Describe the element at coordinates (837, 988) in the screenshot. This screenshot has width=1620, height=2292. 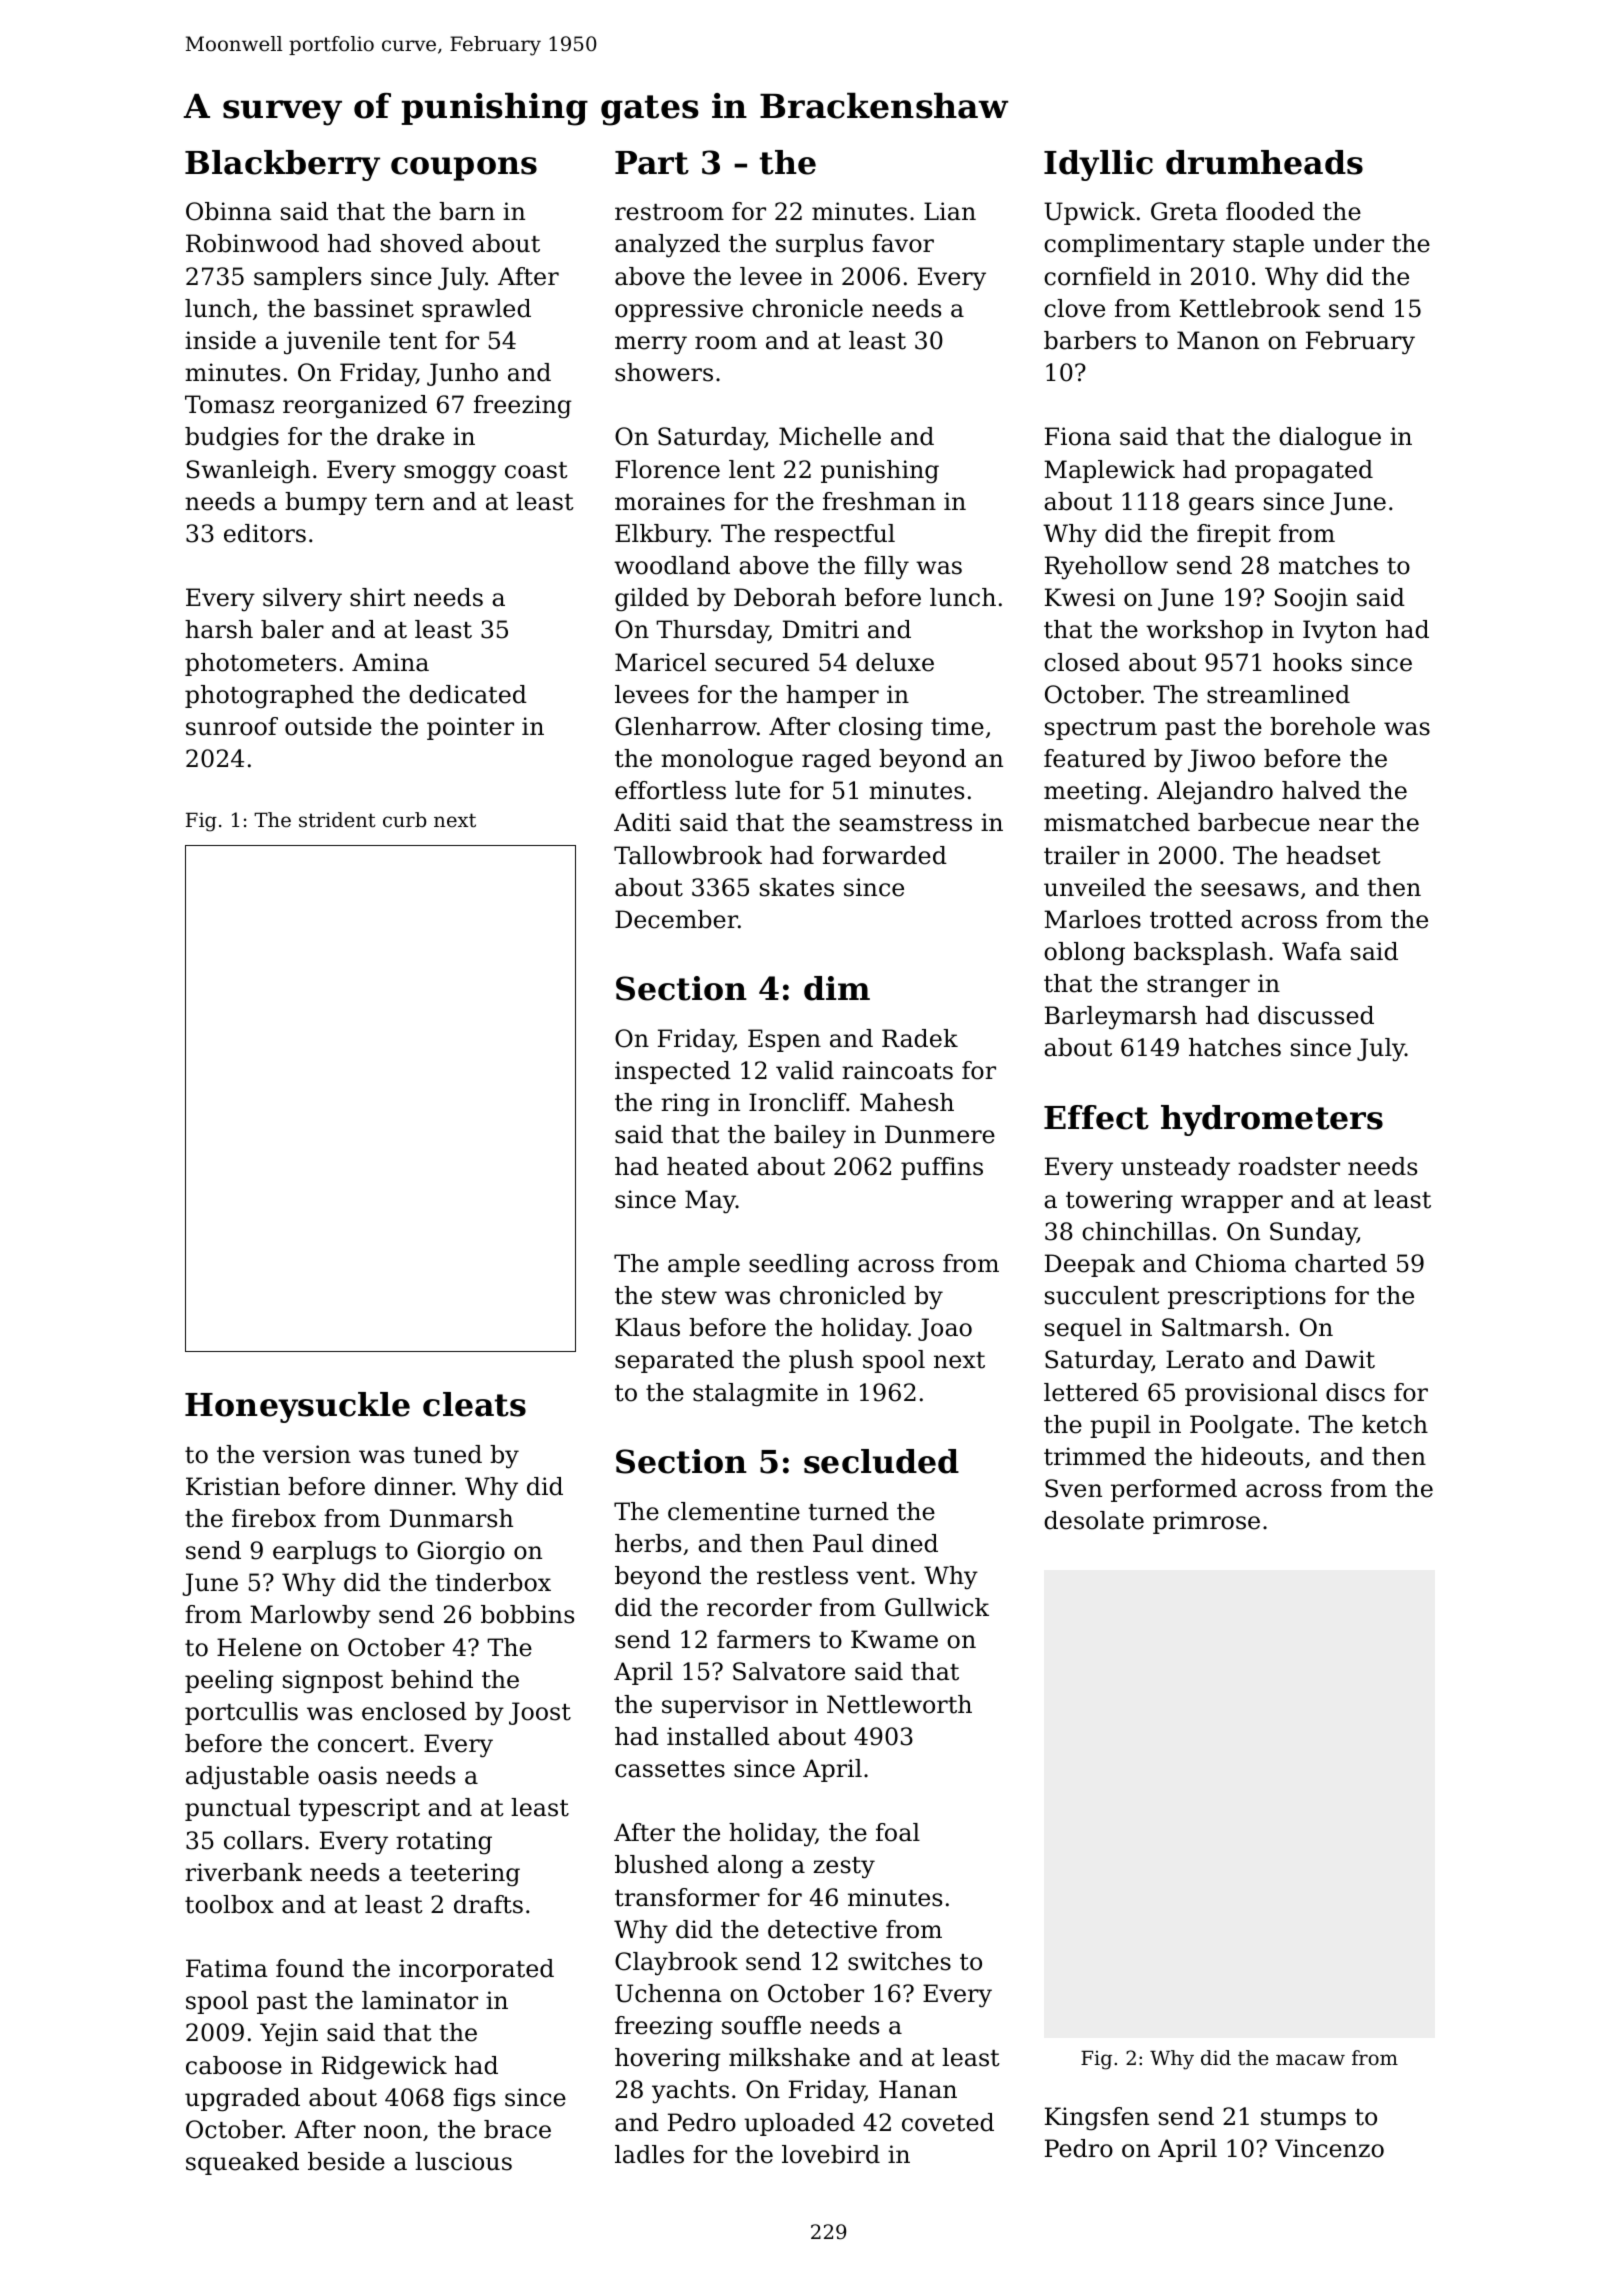
I see `dim` at that location.
